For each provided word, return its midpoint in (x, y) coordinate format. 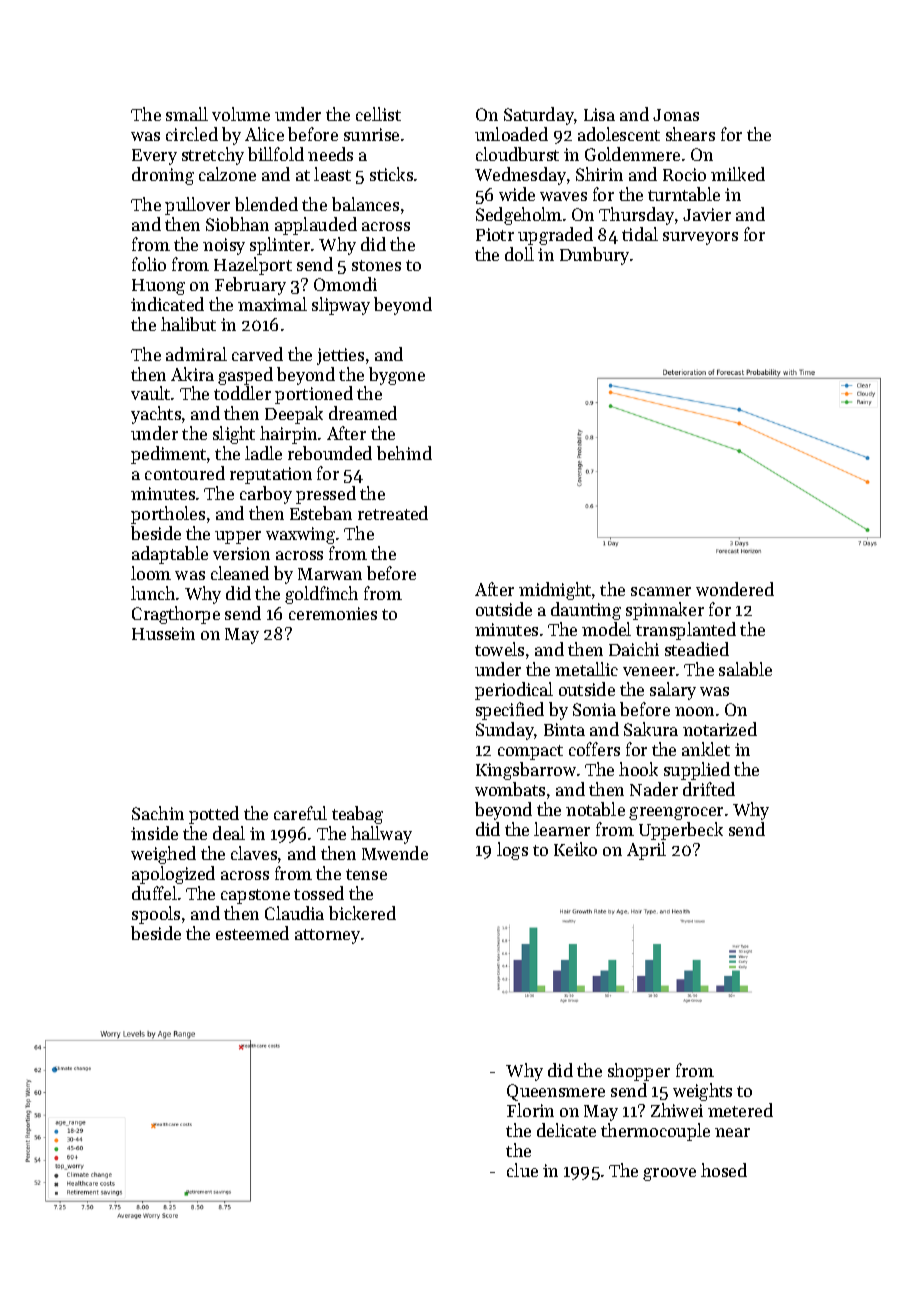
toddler (242, 393)
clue (522, 1170)
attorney (327, 936)
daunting (586, 611)
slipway (341, 306)
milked (738, 174)
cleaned (240, 573)
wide (517, 194)
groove (669, 1174)
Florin (530, 1110)
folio (149, 264)
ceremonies (333, 613)
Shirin (599, 174)
